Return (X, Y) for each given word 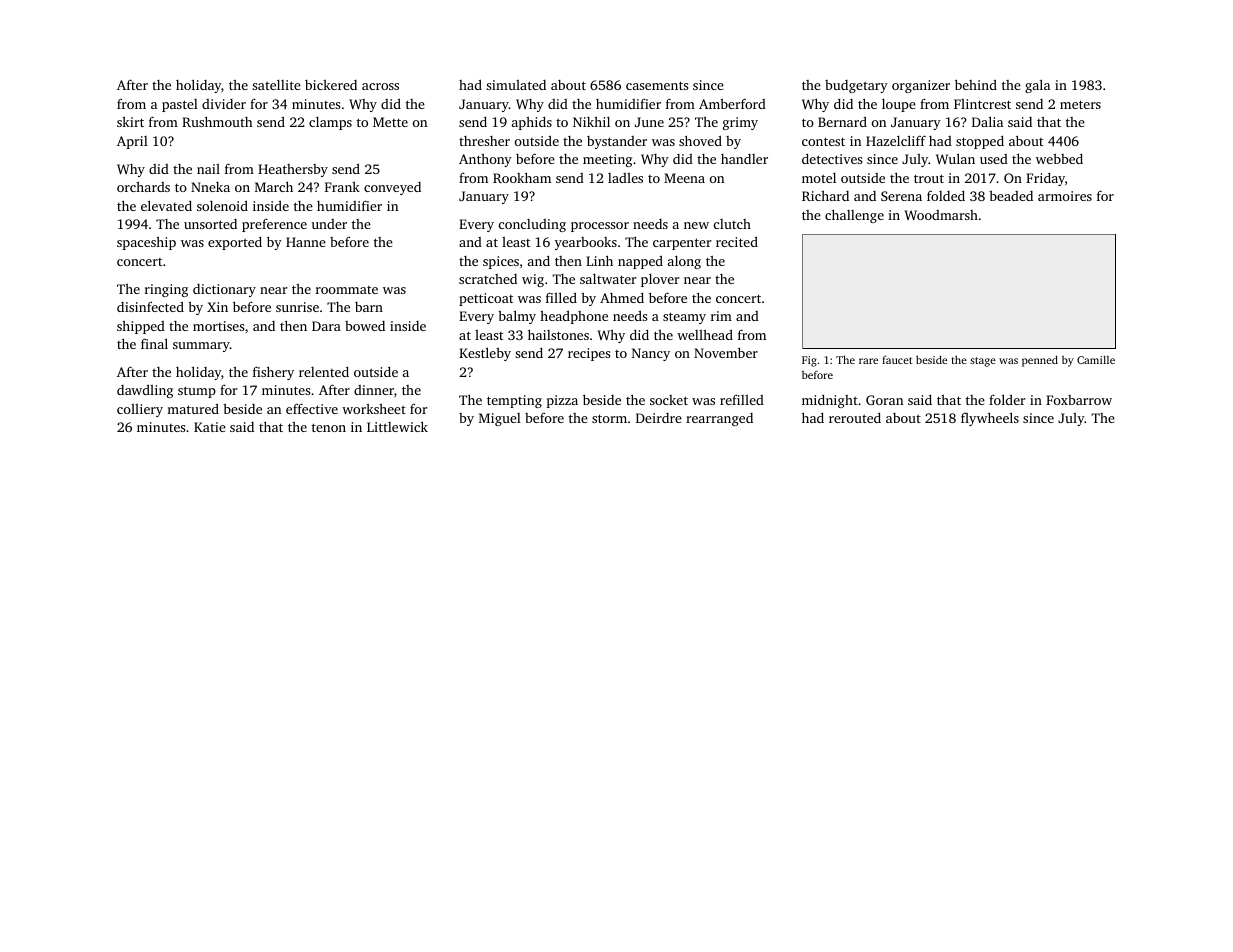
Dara (326, 326)
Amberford (732, 103)
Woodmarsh (941, 215)
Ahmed (622, 297)
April (132, 142)
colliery (140, 410)
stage (983, 362)
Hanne (306, 242)
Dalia (987, 121)
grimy (740, 123)
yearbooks (586, 243)
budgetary (856, 86)
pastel (180, 105)
